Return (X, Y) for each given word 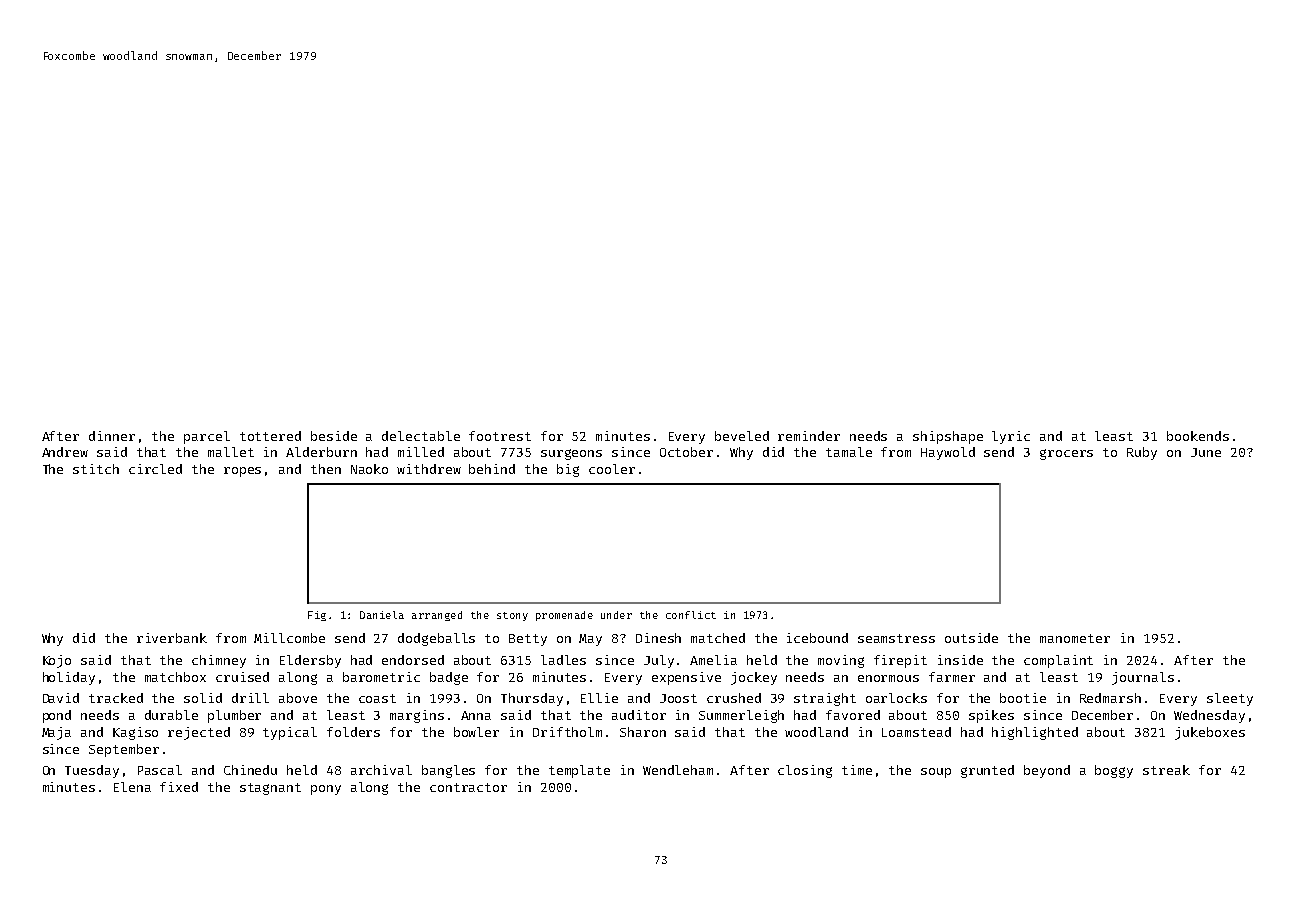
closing (805, 771)
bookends (1198, 436)
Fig (317, 616)
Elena (132, 787)
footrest (500, 436)
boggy (1114, 771)
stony (512, 616)
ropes (242, 472)
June (1206, 452)
